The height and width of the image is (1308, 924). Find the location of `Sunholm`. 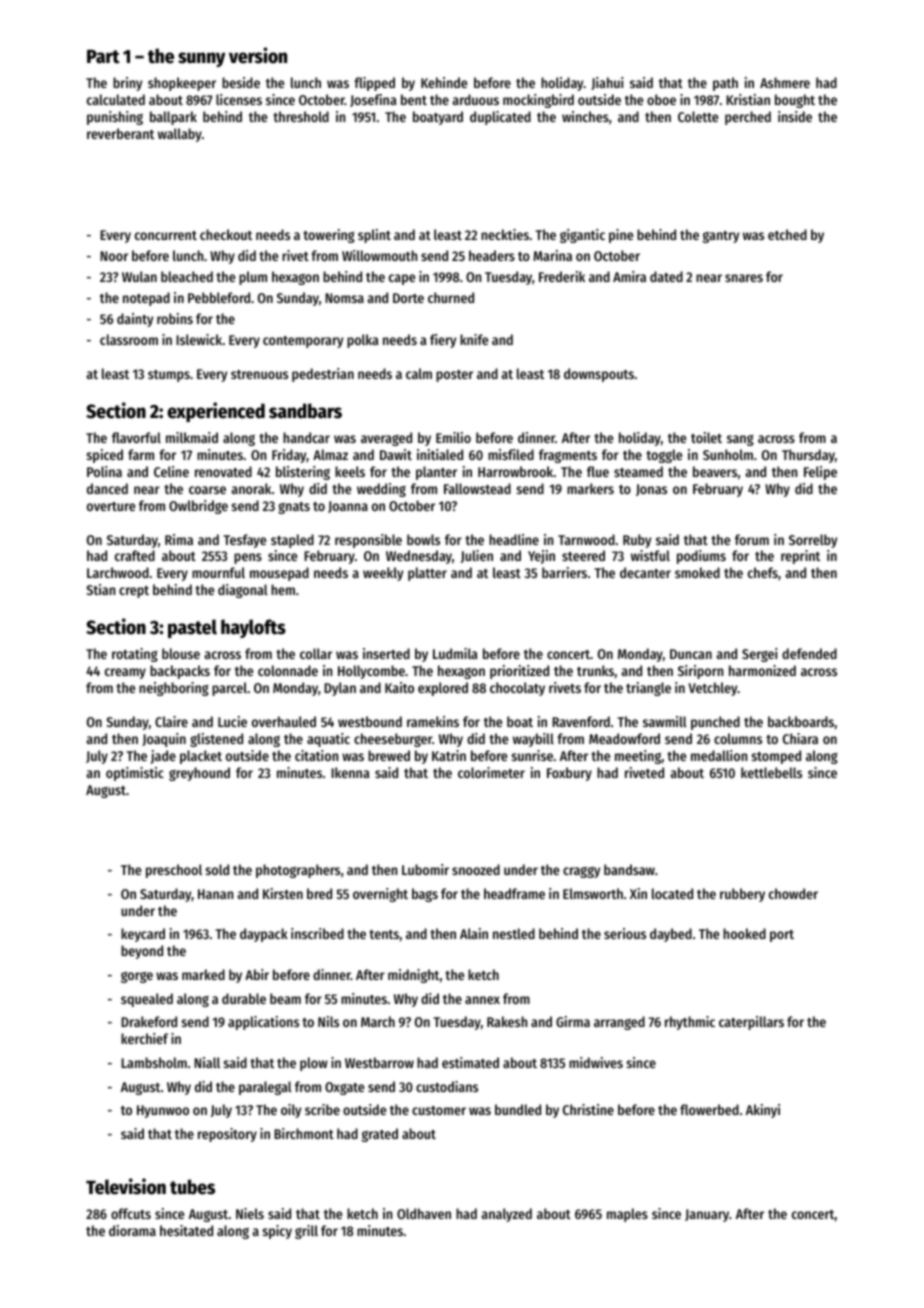

Sunholm is located at coordinates (728, 454).
